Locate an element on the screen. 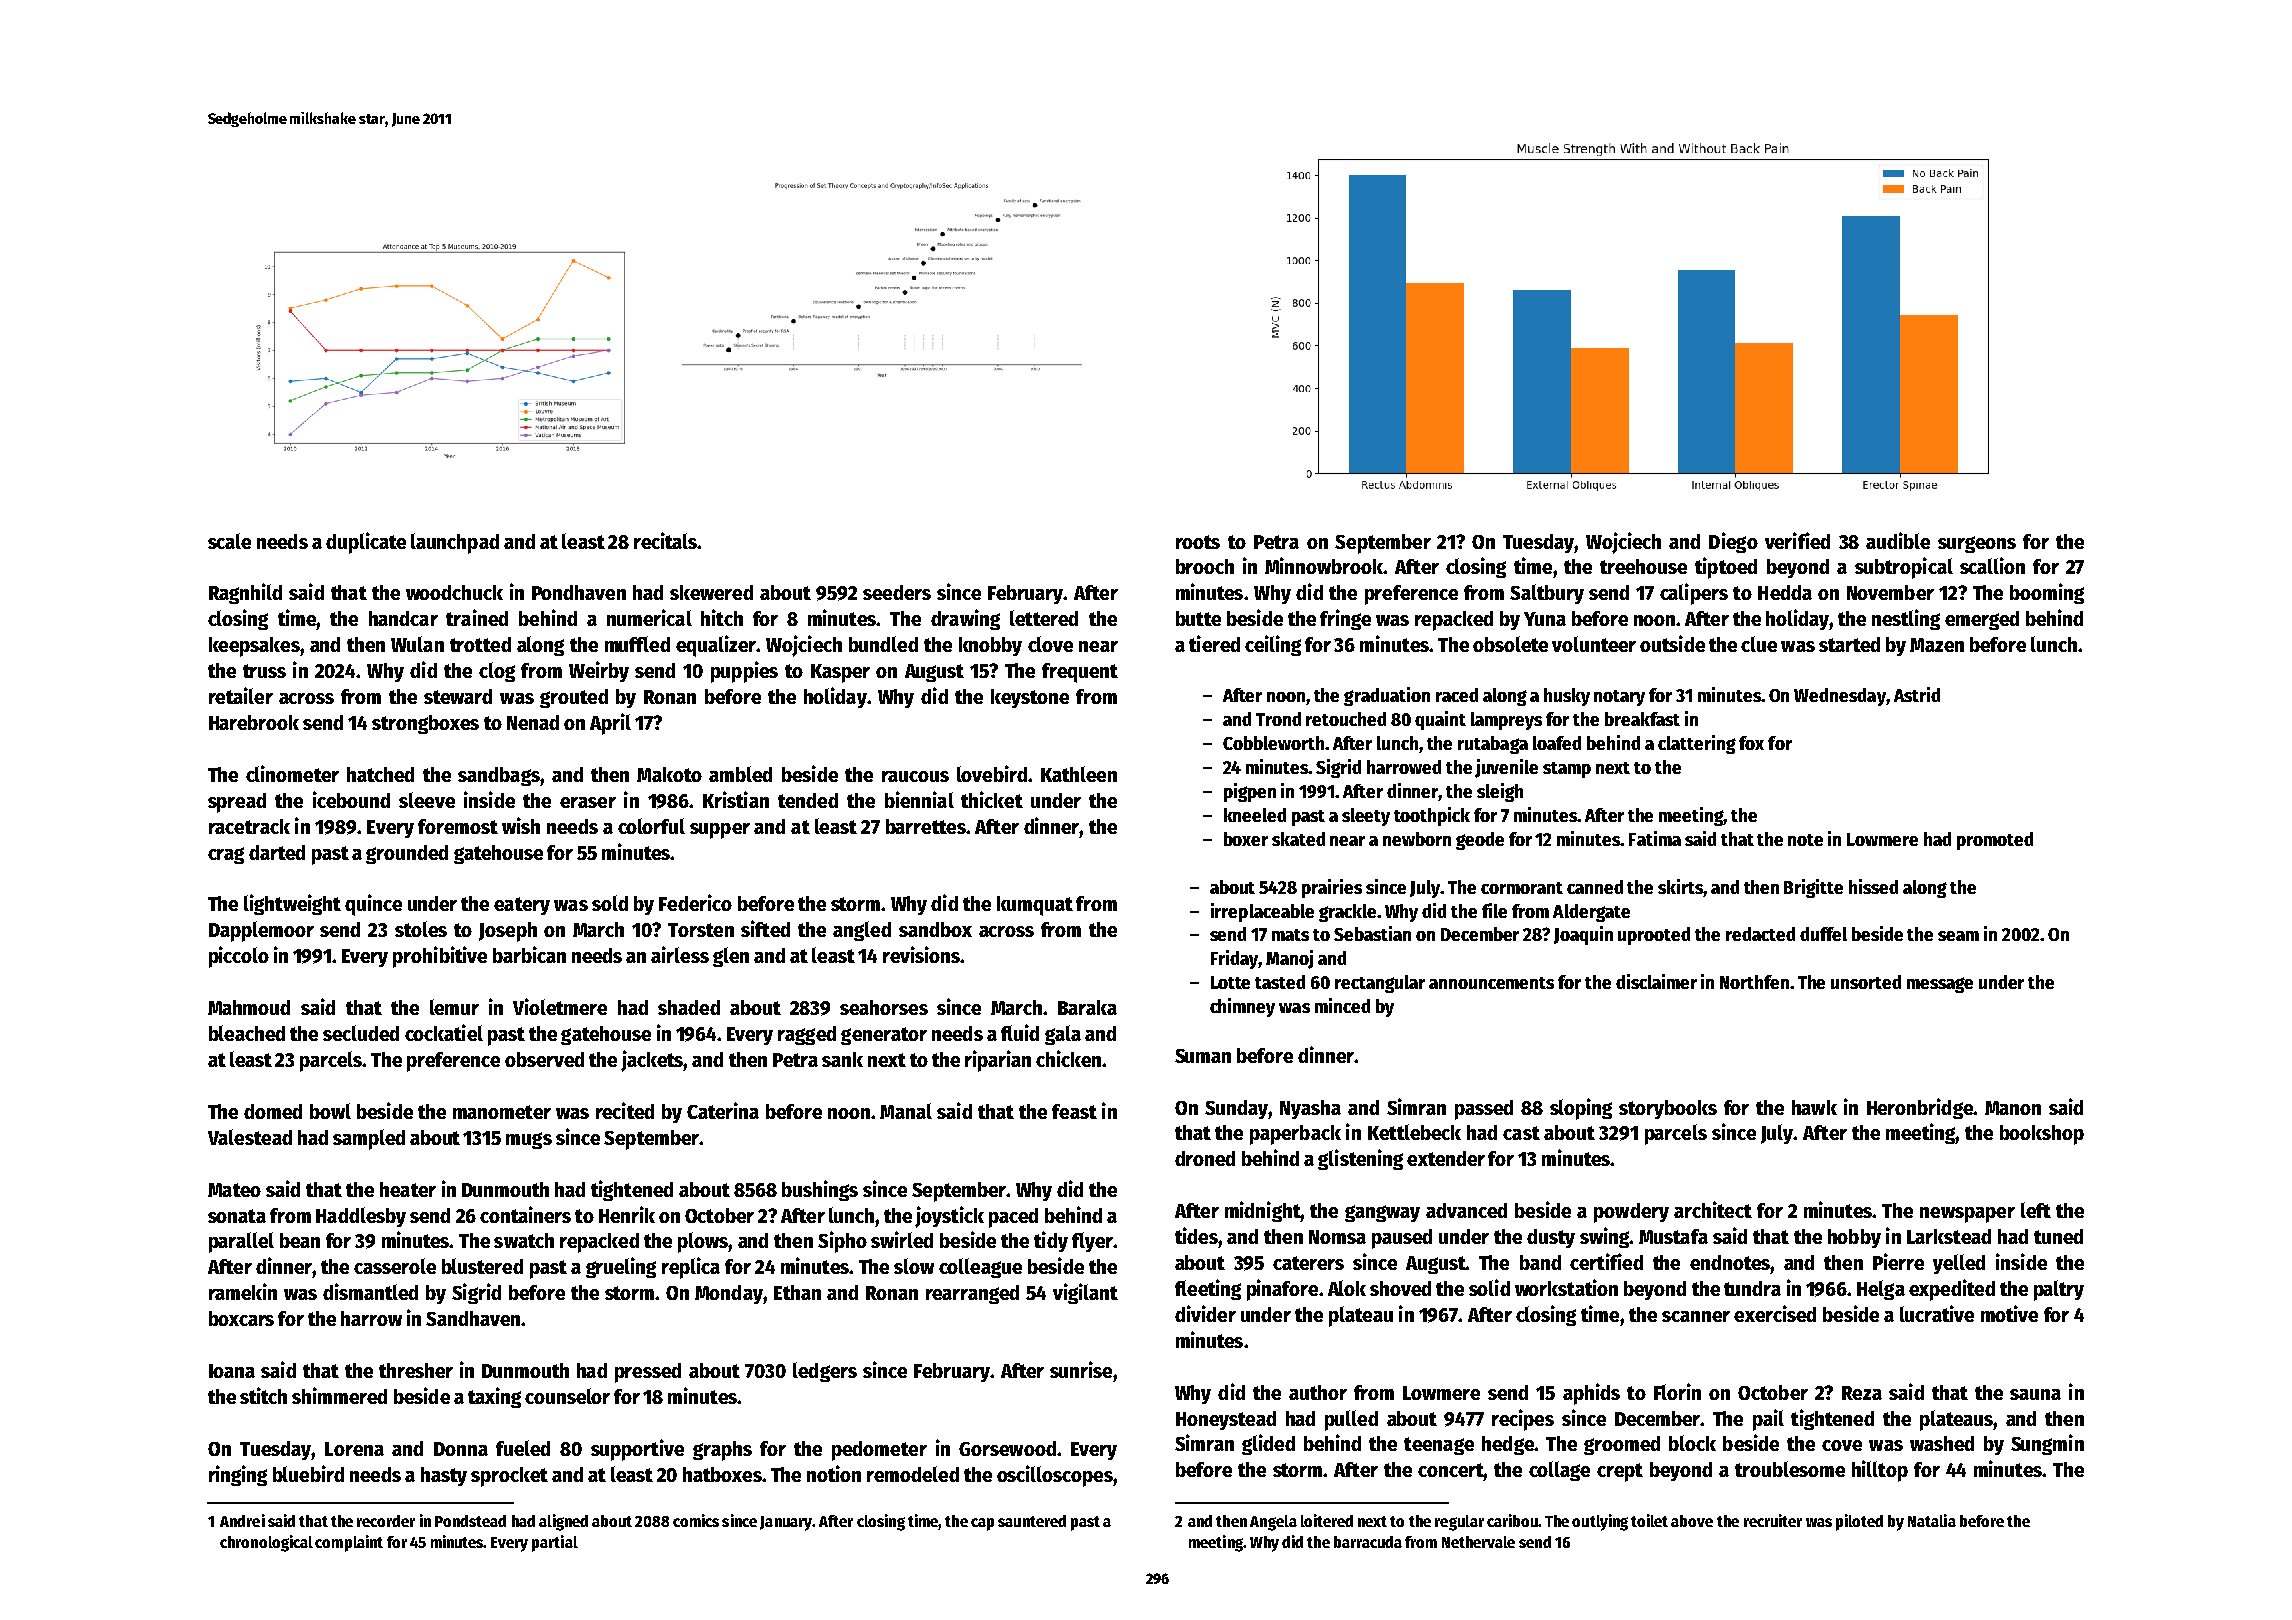 This screenshot has width=2292, height=1620. Trond is located at coordinates (1278, 719).
